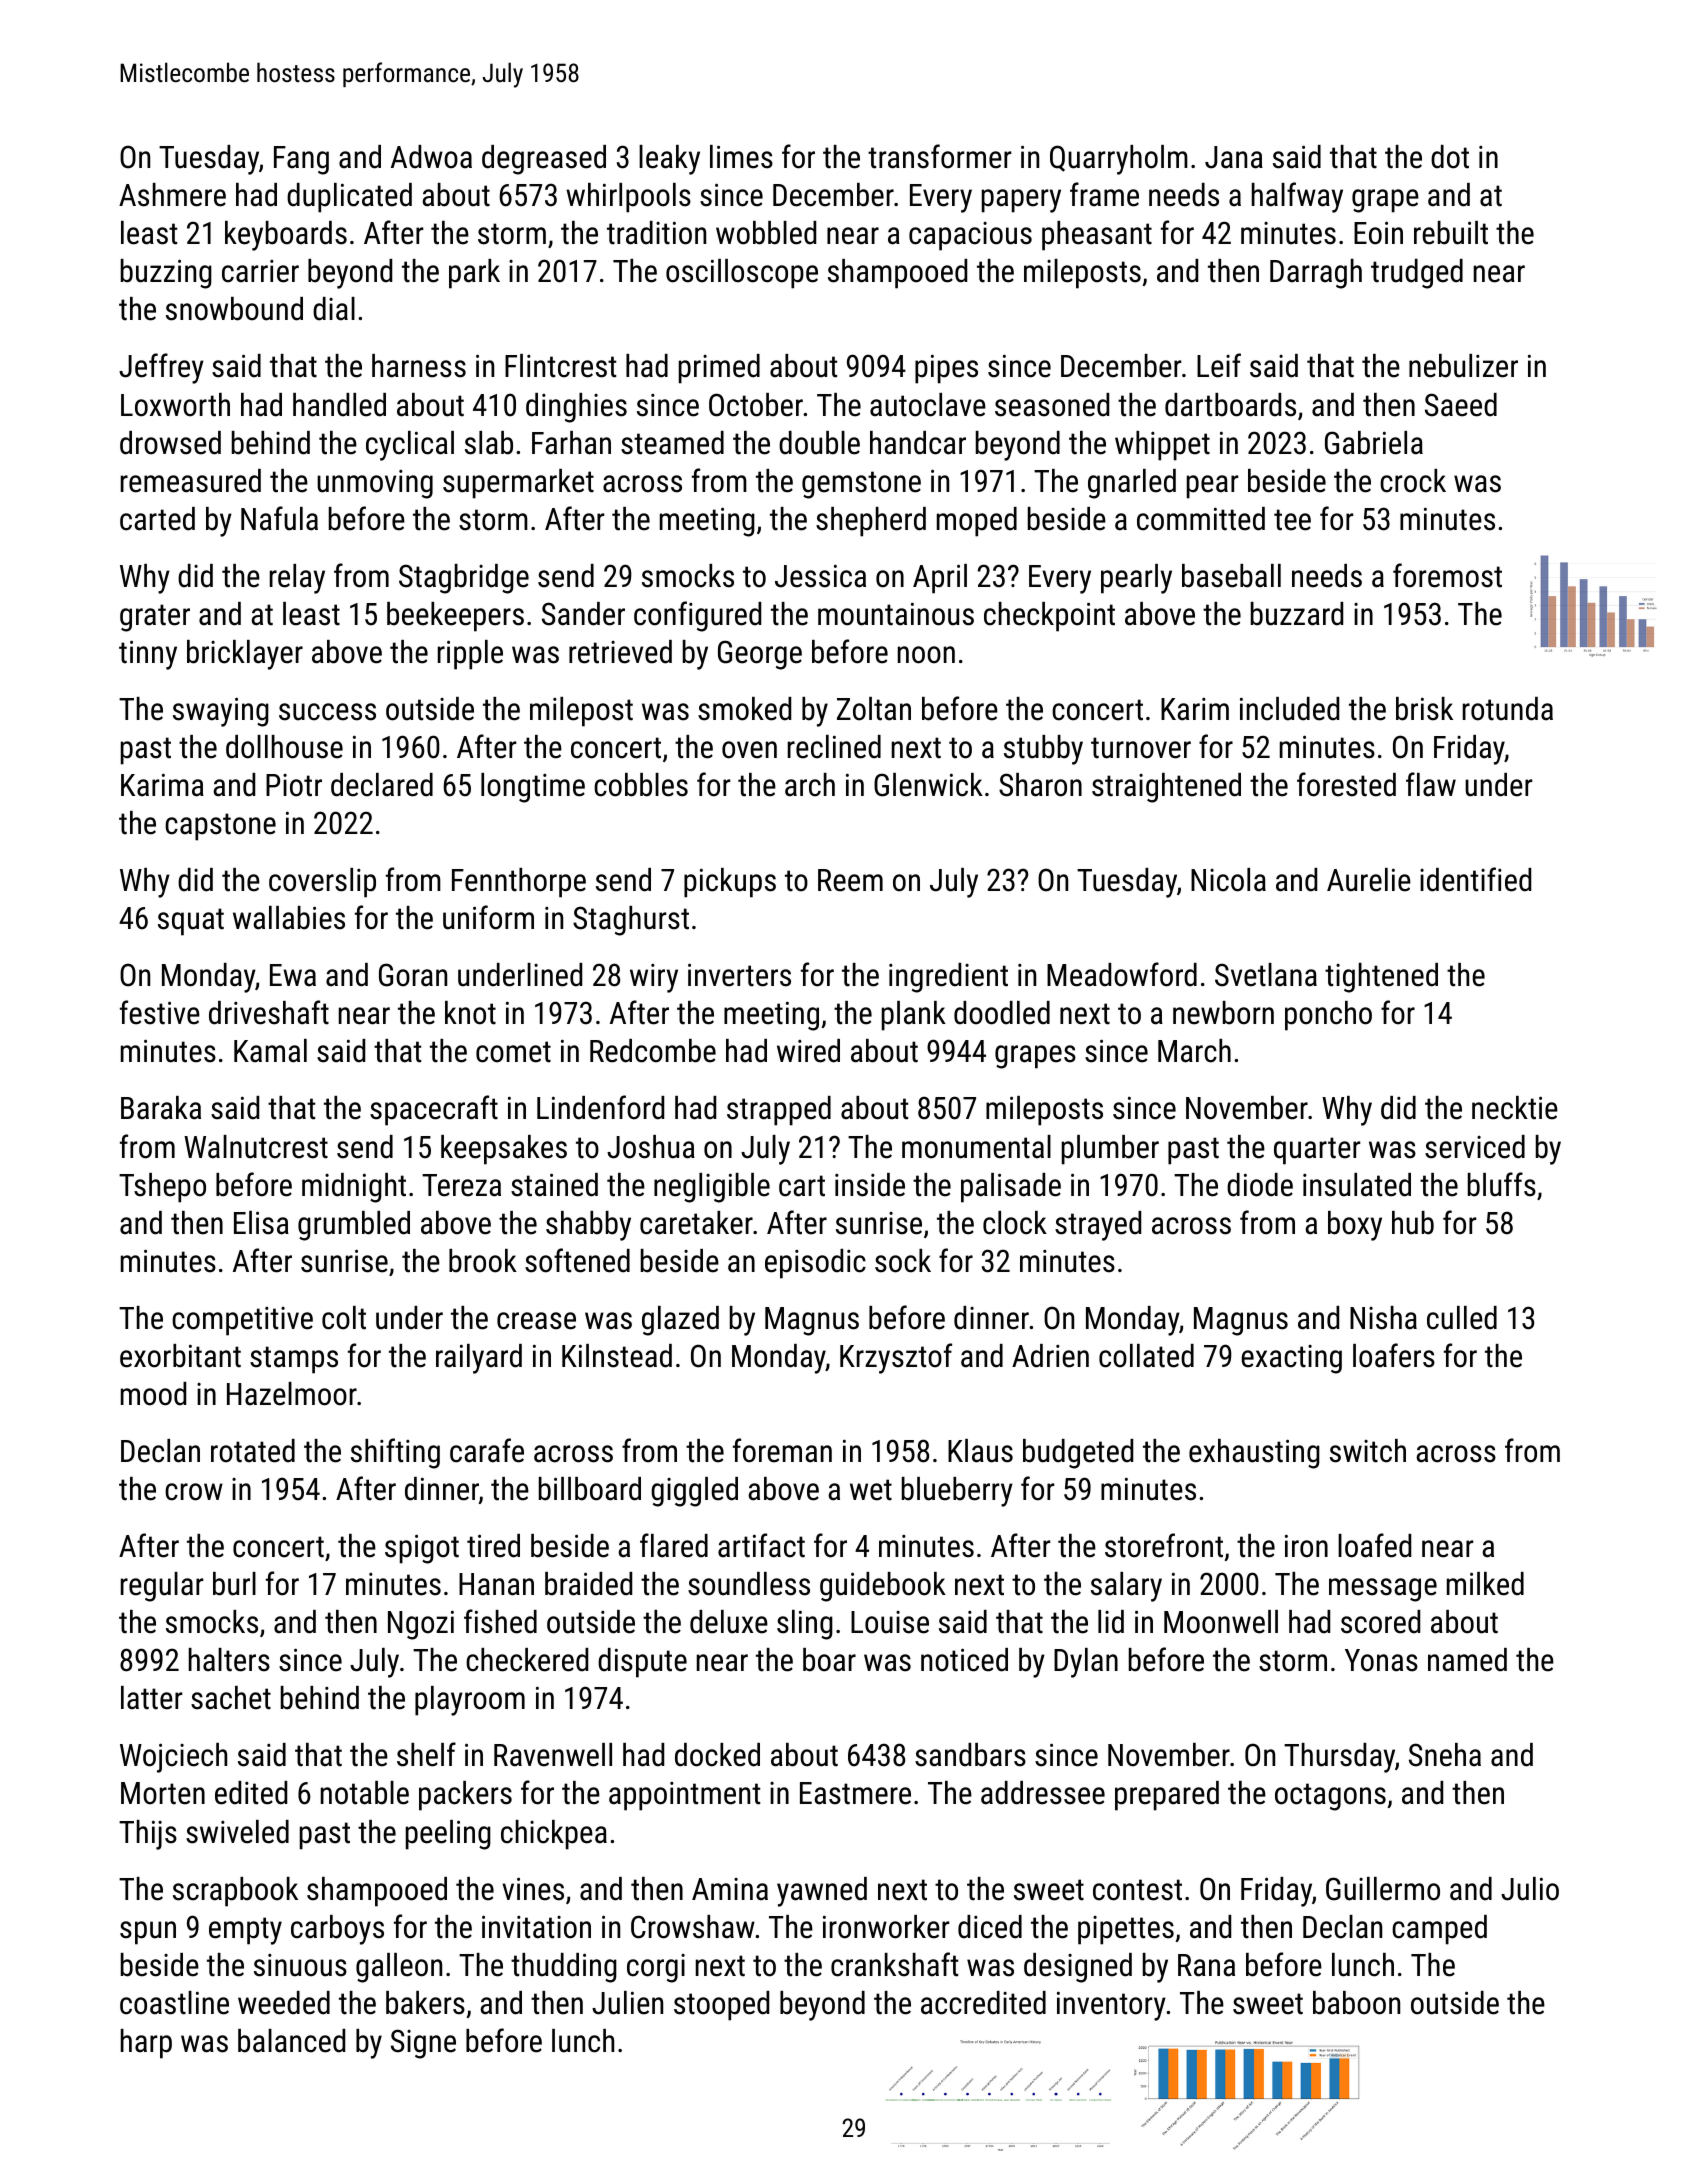  What do you see at coordinates (1164, 1545) in the screenshot?
I see `storefront` at bounding box center [1164, 1545].
